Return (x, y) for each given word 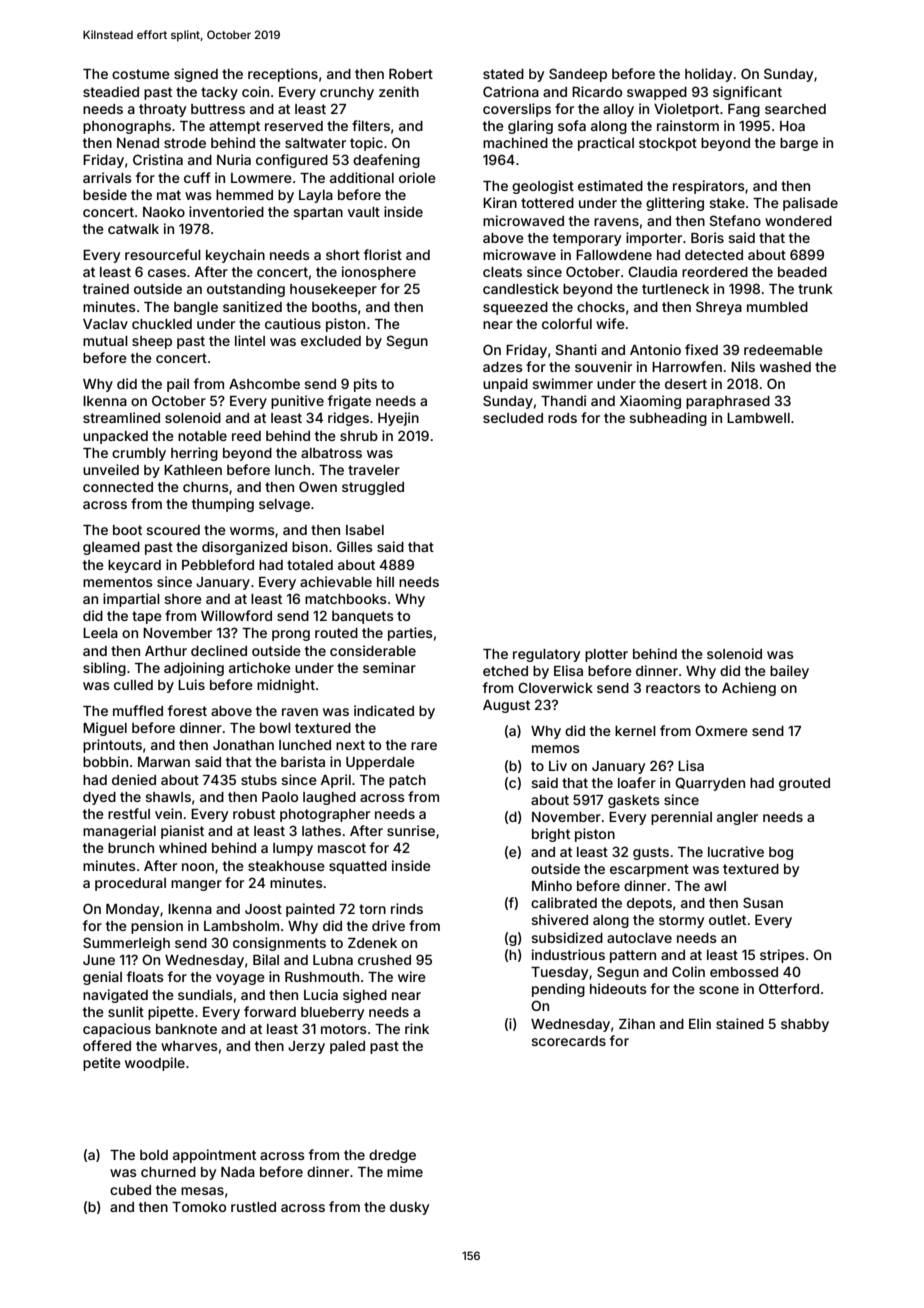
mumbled (777, 307)
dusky (409, 1208)
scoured (173, 530)
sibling (104, 669)
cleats (502, 272)
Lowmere (261, 178)
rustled (253, 1207)
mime (405, 1171)
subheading (668, 419)
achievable (336, 581)
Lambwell (758, 418)
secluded (513, 418)
